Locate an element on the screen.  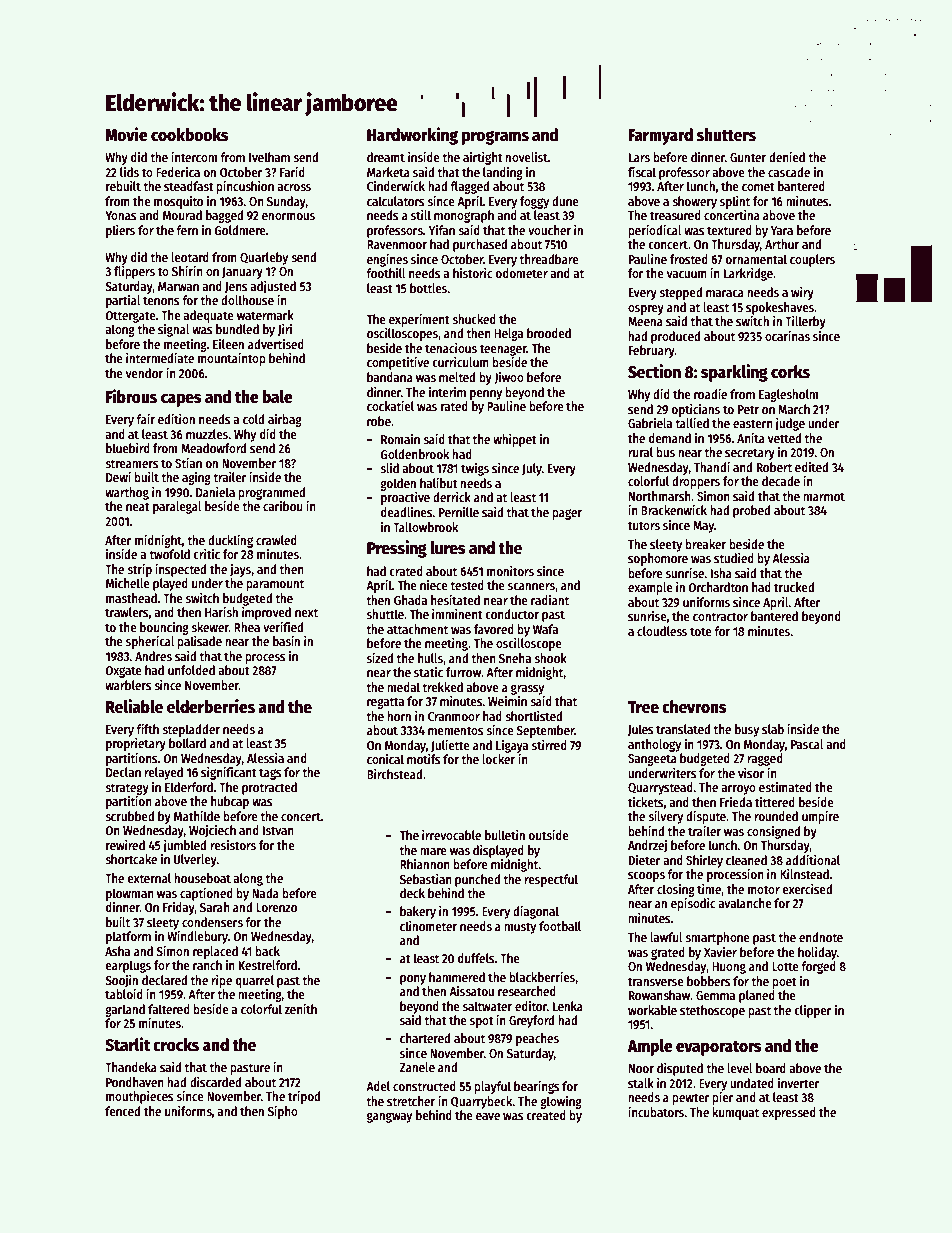
shutters is located at coordinates (726, 135).
